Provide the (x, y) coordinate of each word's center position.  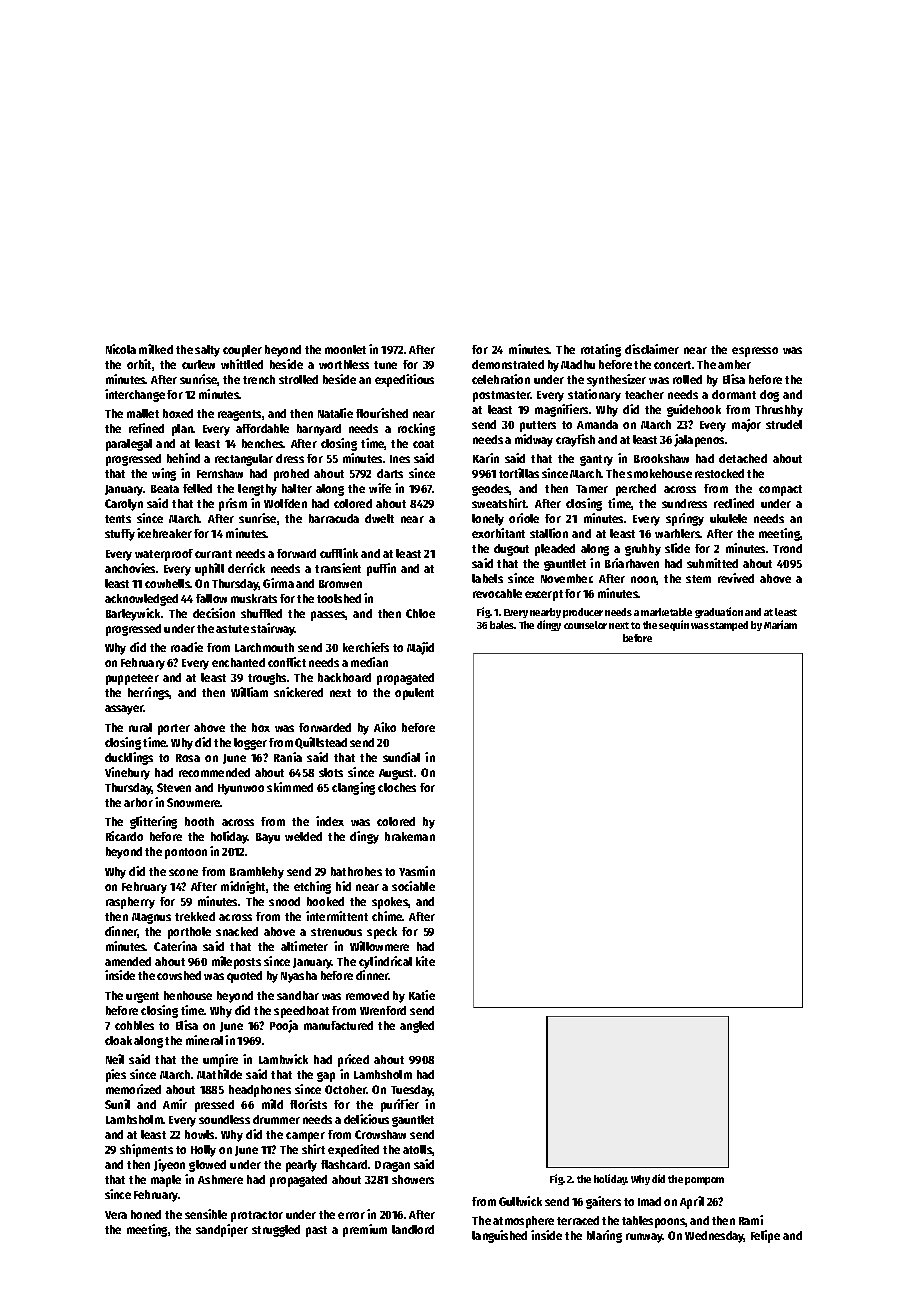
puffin (381, 569)
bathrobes (356, 871)
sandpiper (222, 1230)
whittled (242, 364)
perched (636, 490)
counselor (585, 625)
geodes (491, 490)
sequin (674, 625)
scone (183, 872)
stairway (273, 629)
